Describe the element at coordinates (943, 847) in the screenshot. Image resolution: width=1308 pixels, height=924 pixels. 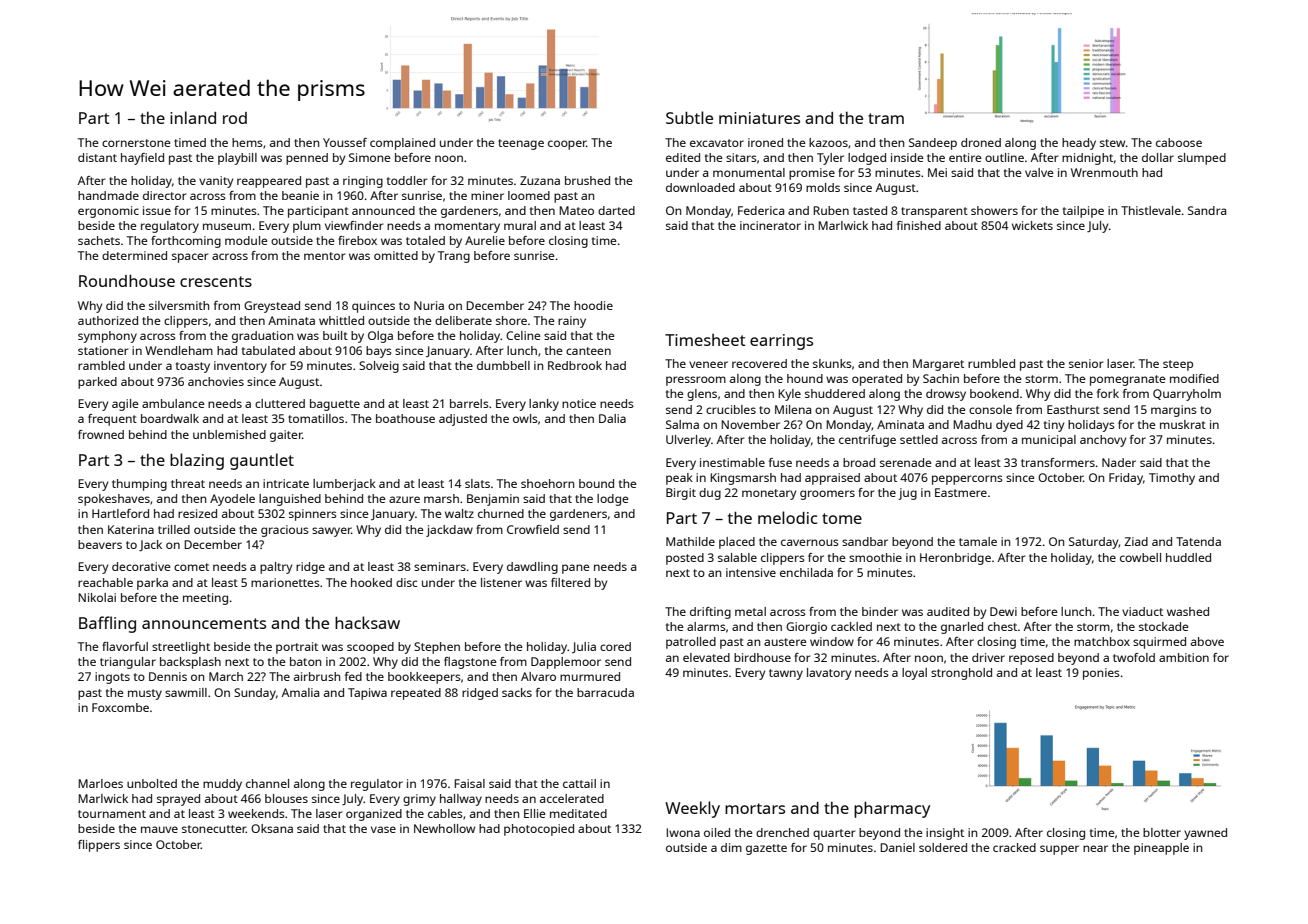
I see `soldered` at that location.
